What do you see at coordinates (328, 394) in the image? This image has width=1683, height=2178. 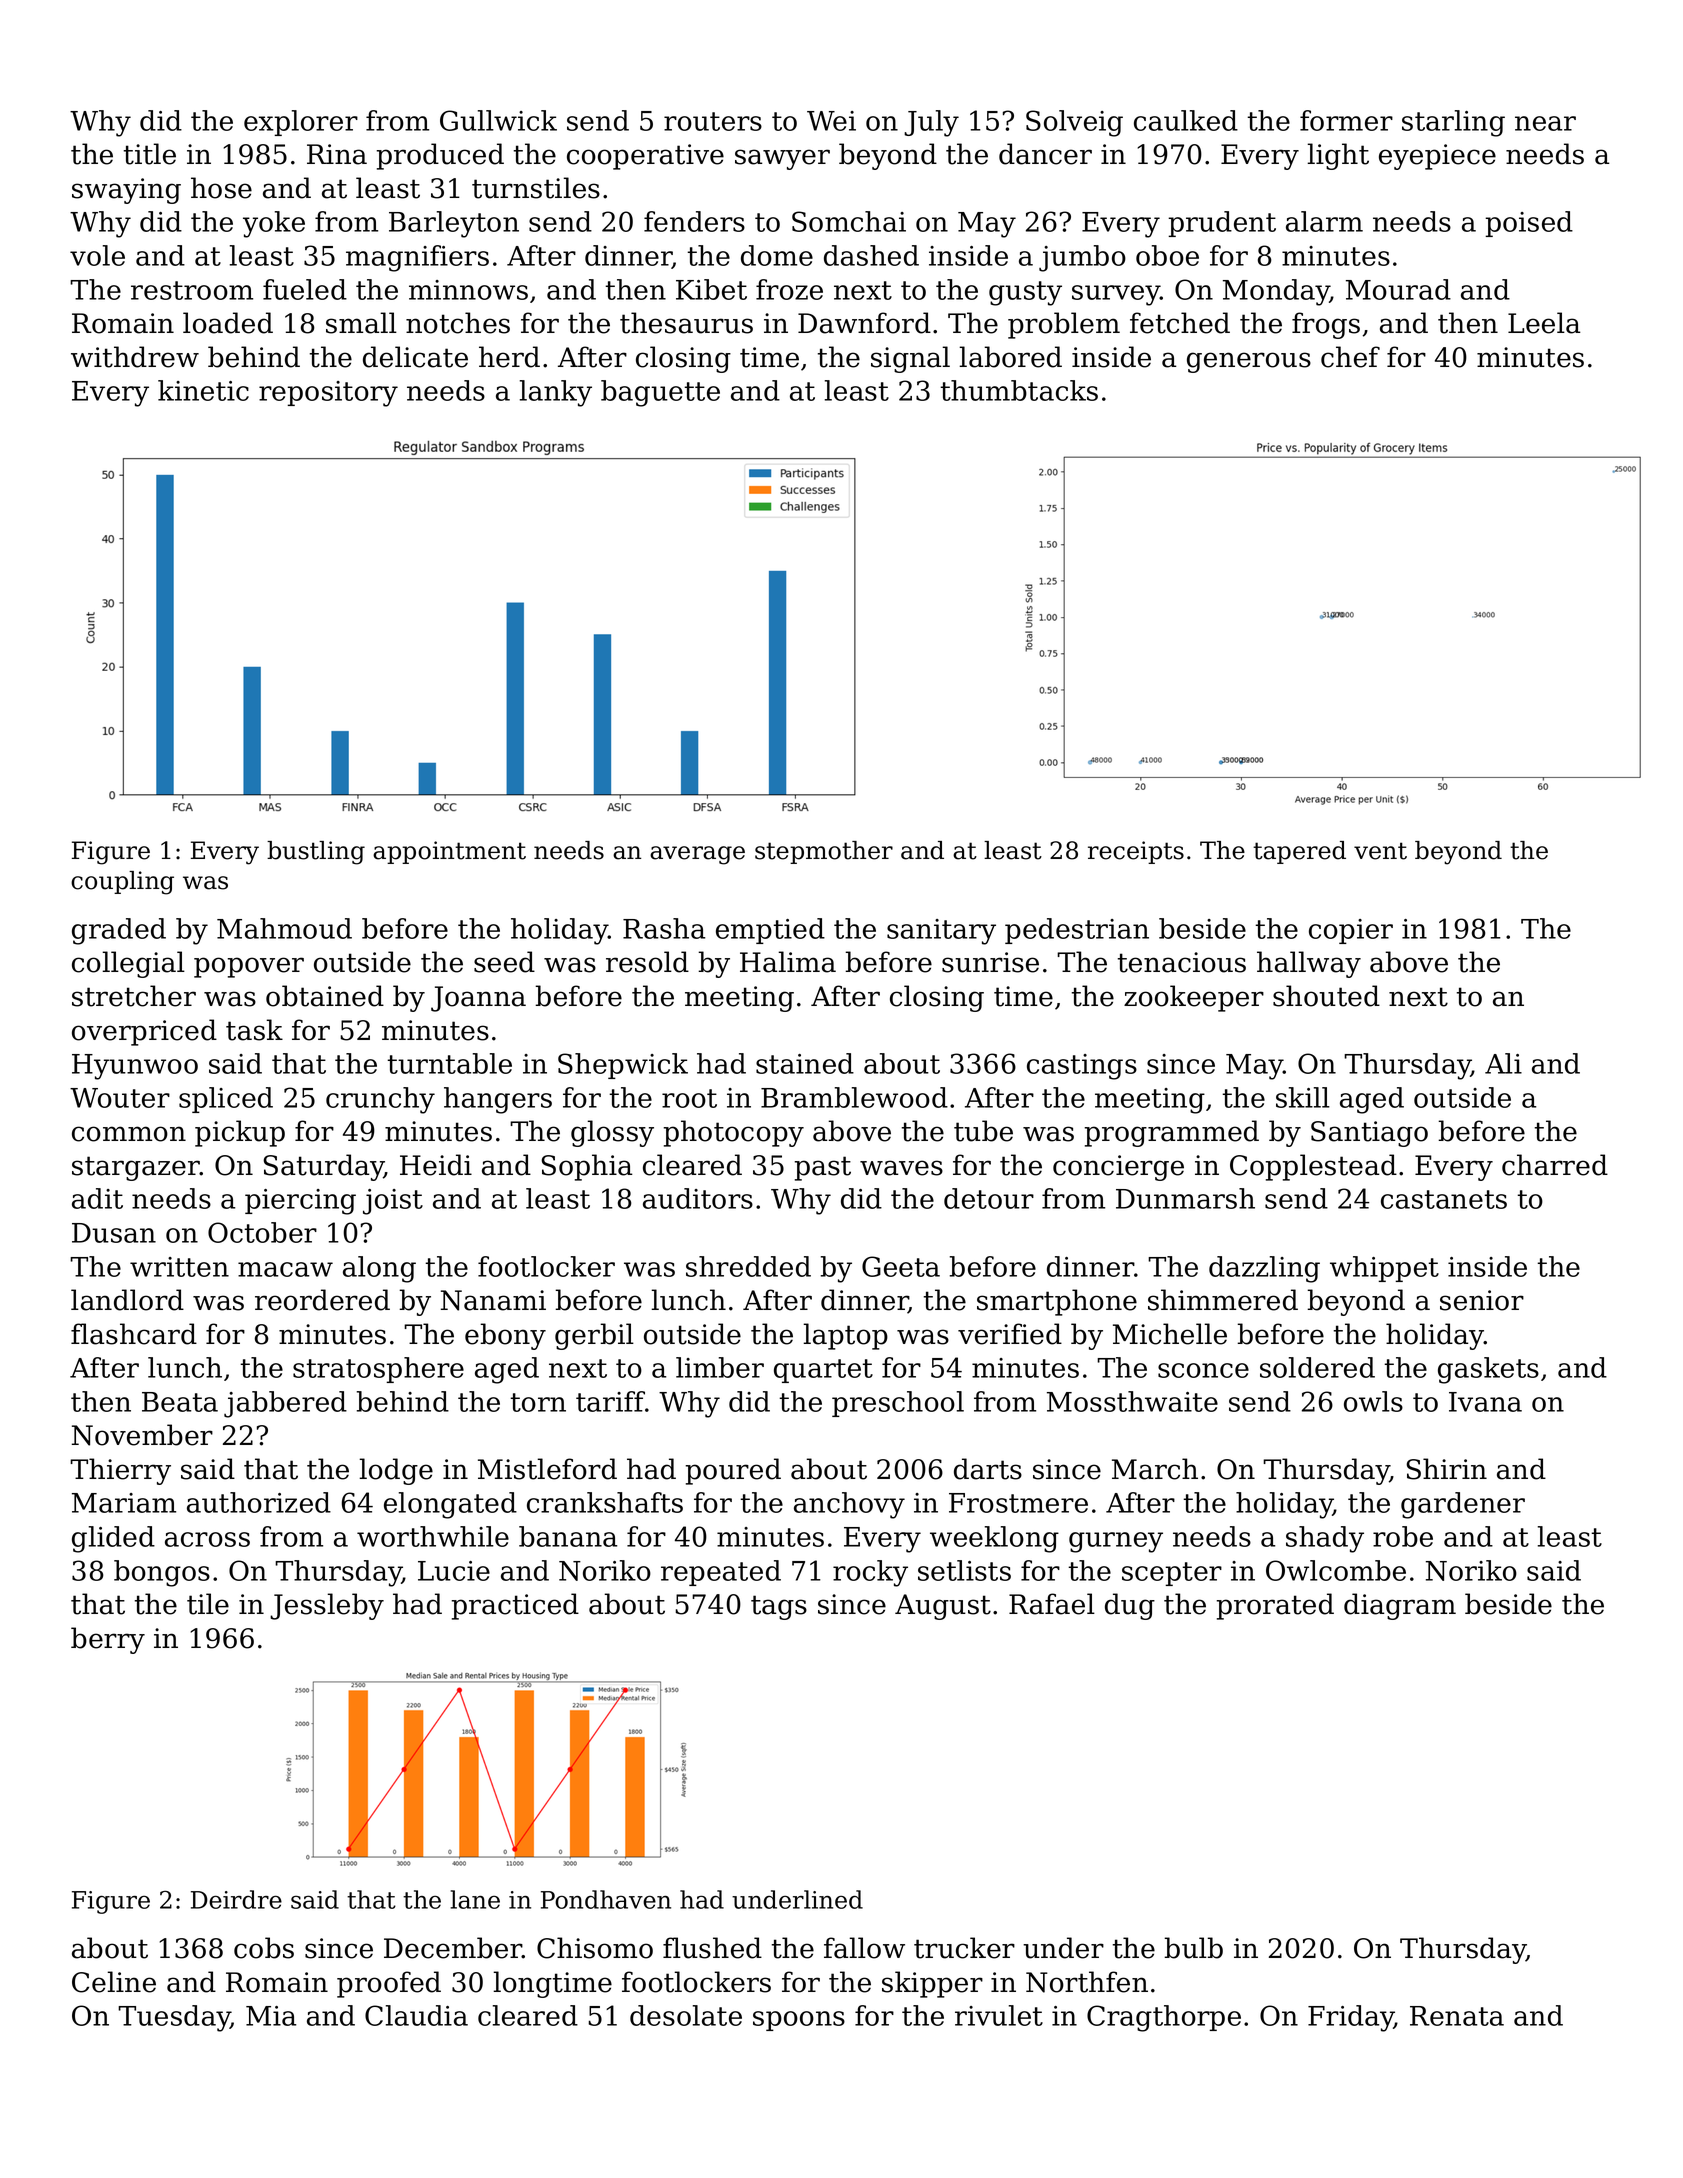 I see `repository` at bounding box center [328, 394].
